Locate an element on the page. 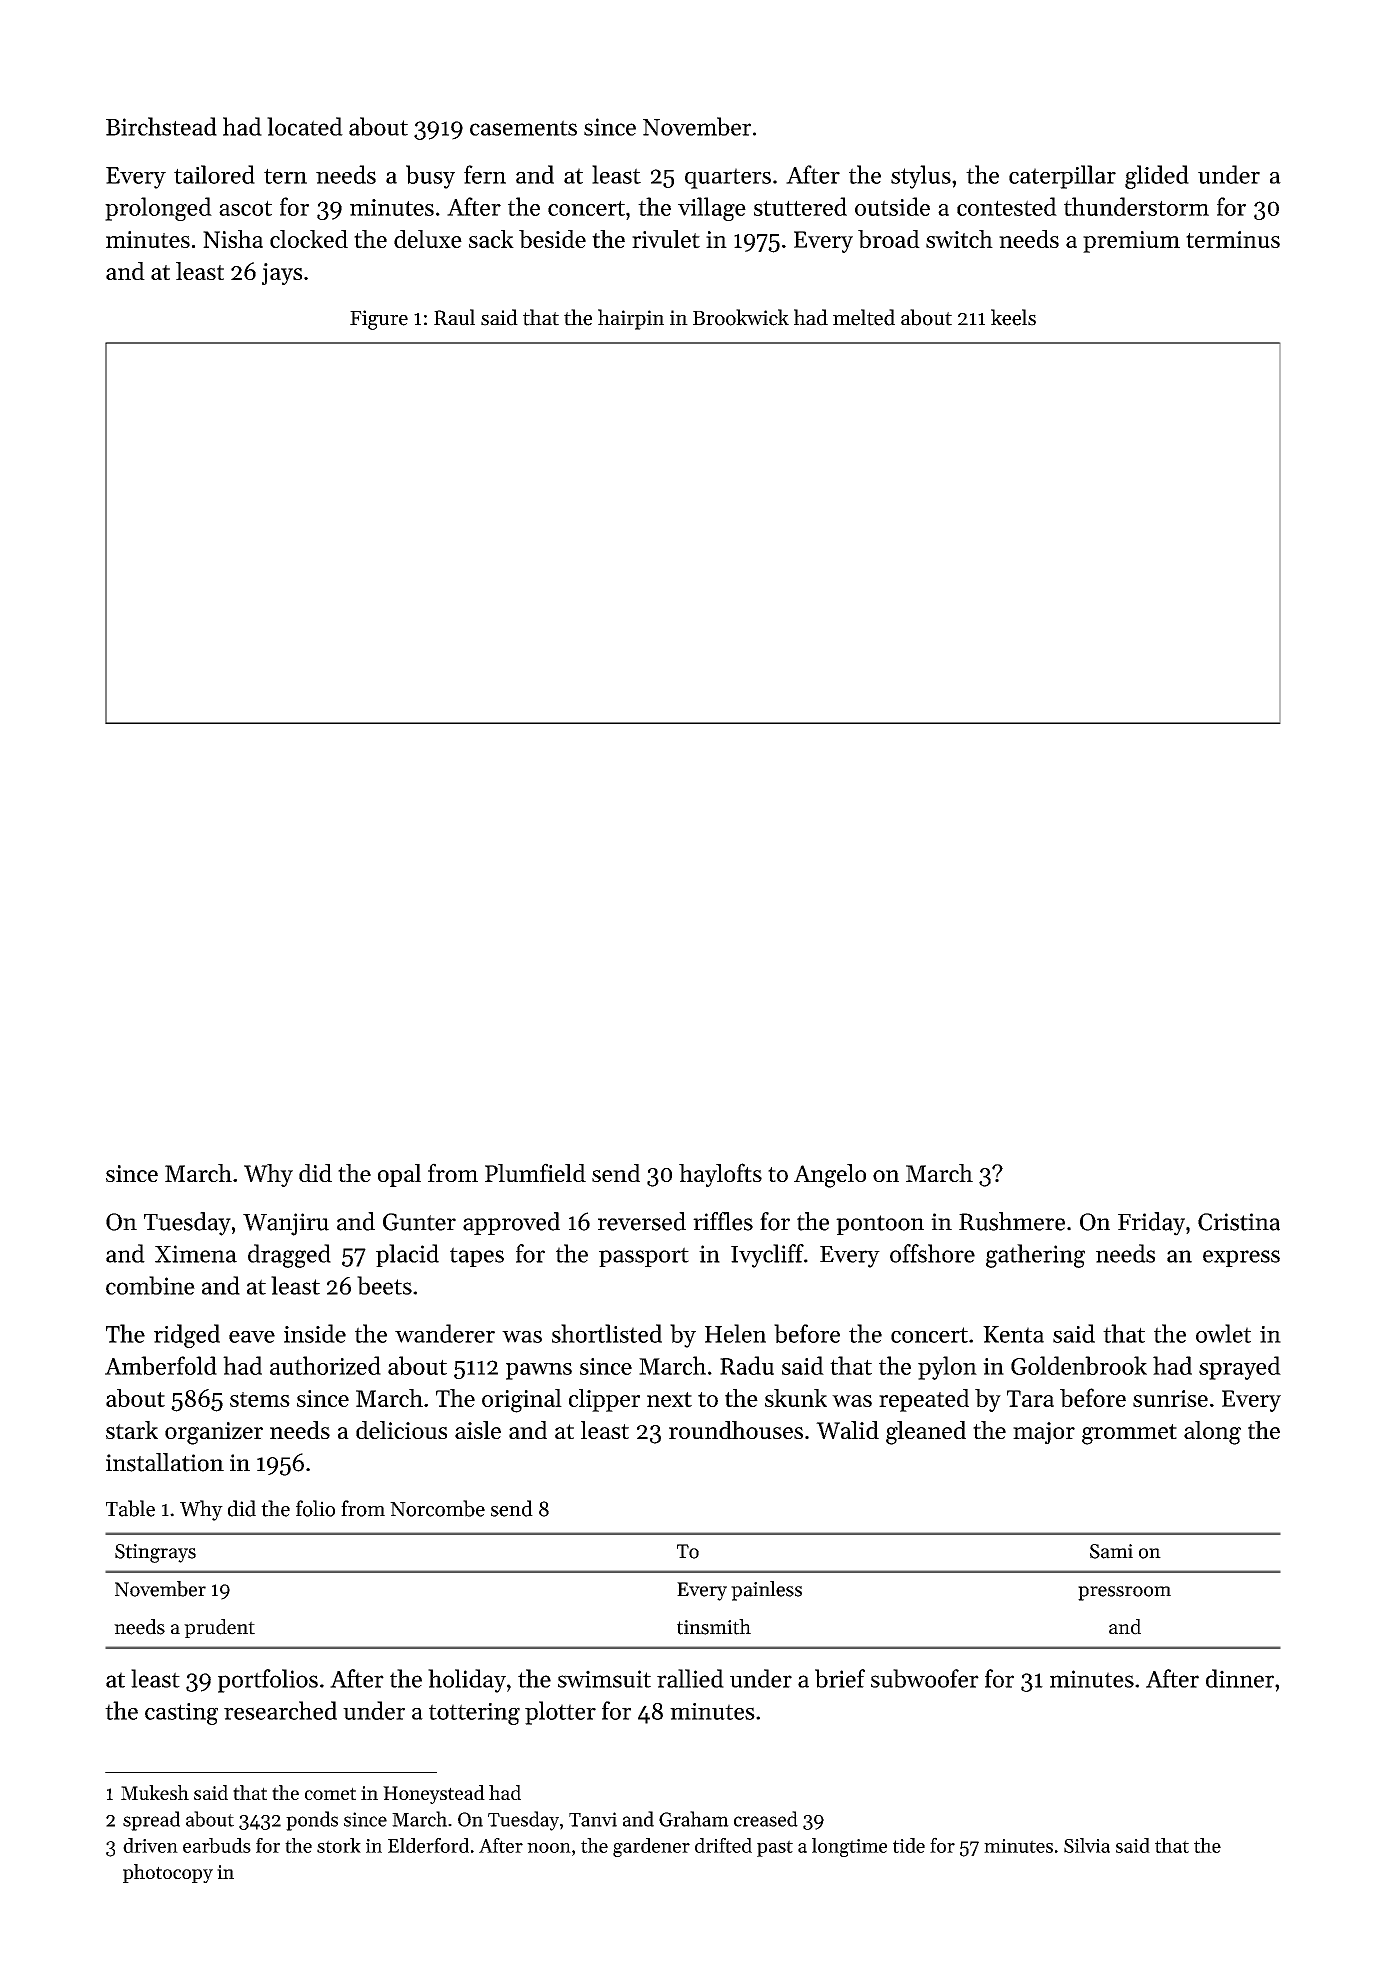 This page has width=1386, height=1969. keels is located at coordinates (1013, 317).
